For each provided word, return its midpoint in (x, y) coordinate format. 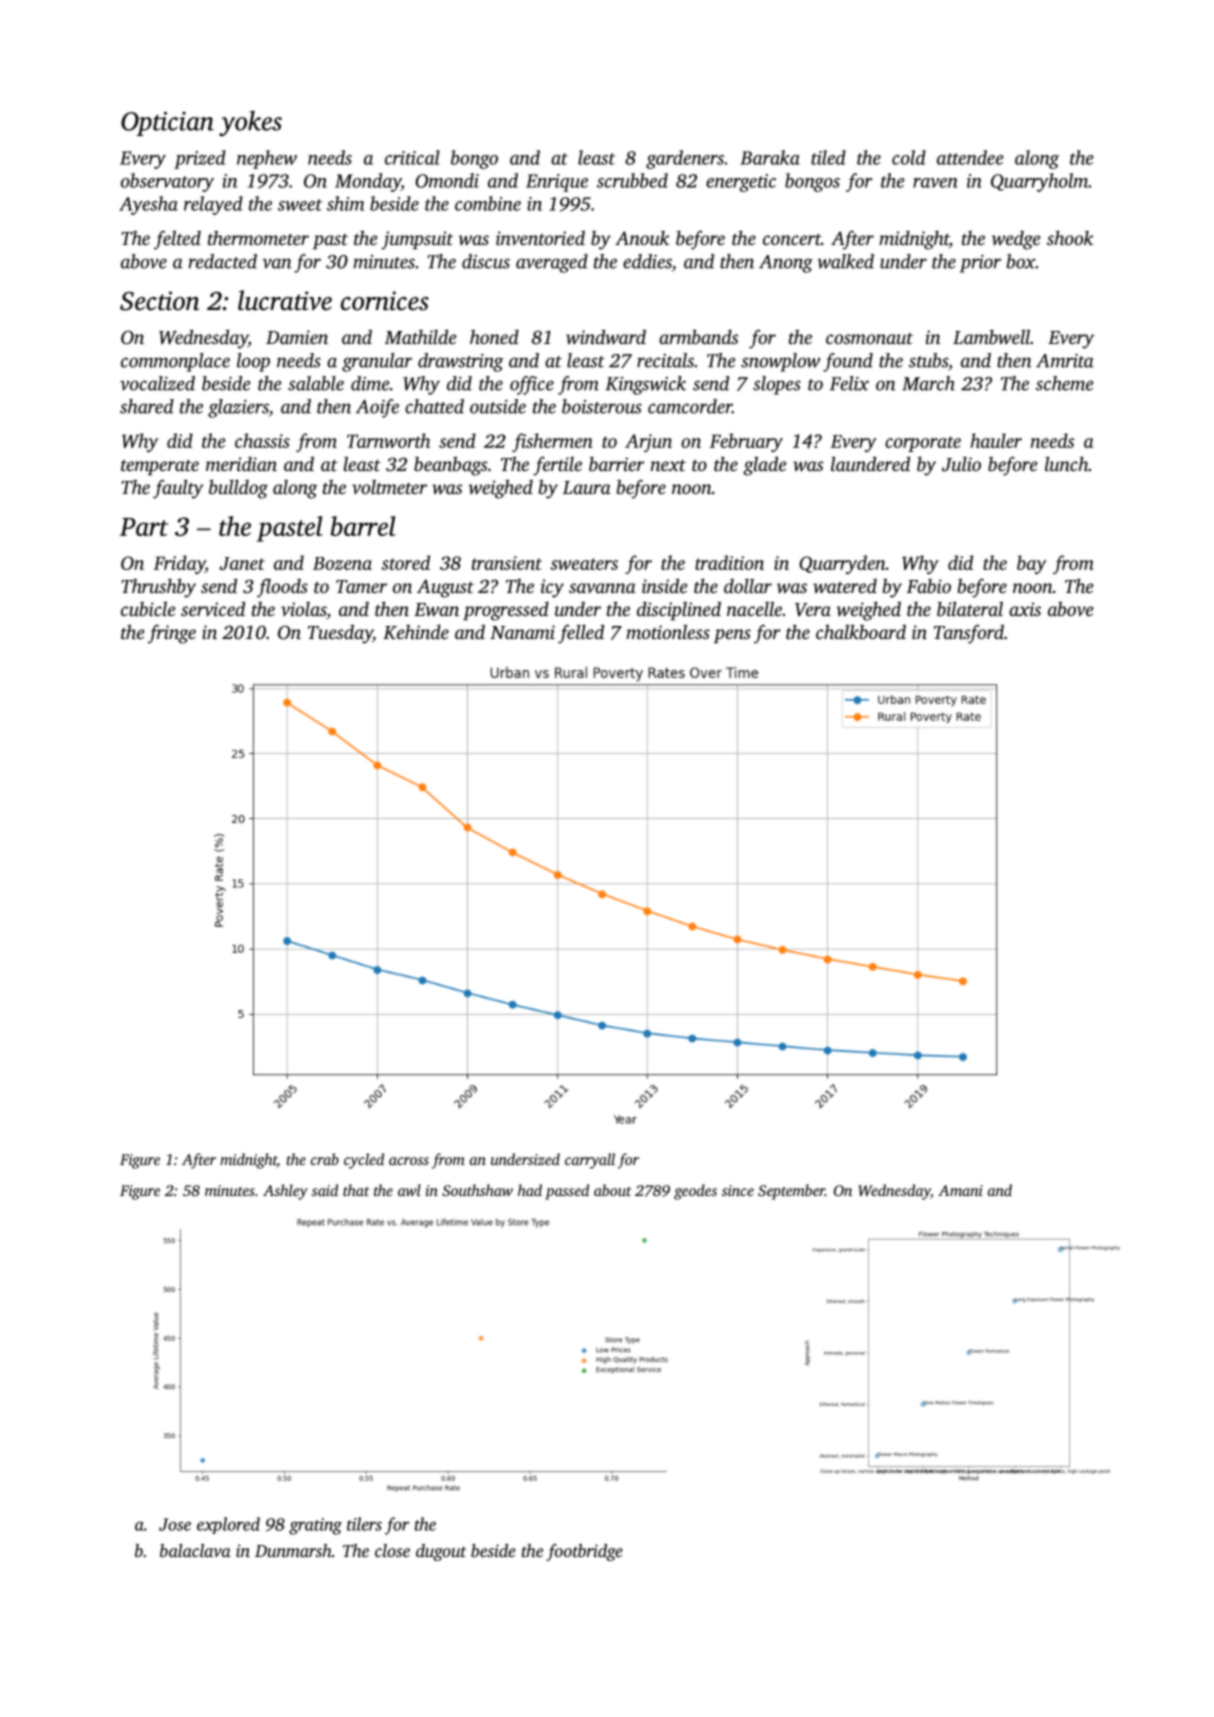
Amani (960, 1190)
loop (253, 362)
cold (909, 157)
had (530, 1190)
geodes (695, 1192)
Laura (587, 487)
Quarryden (842, 564)
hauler (996, 440)
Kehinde (416, 632)
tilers (364, 1524)
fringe (172, 634)
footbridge (584, 1552)
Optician (167, 124)
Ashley (285, 1192)
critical (412, 157)
